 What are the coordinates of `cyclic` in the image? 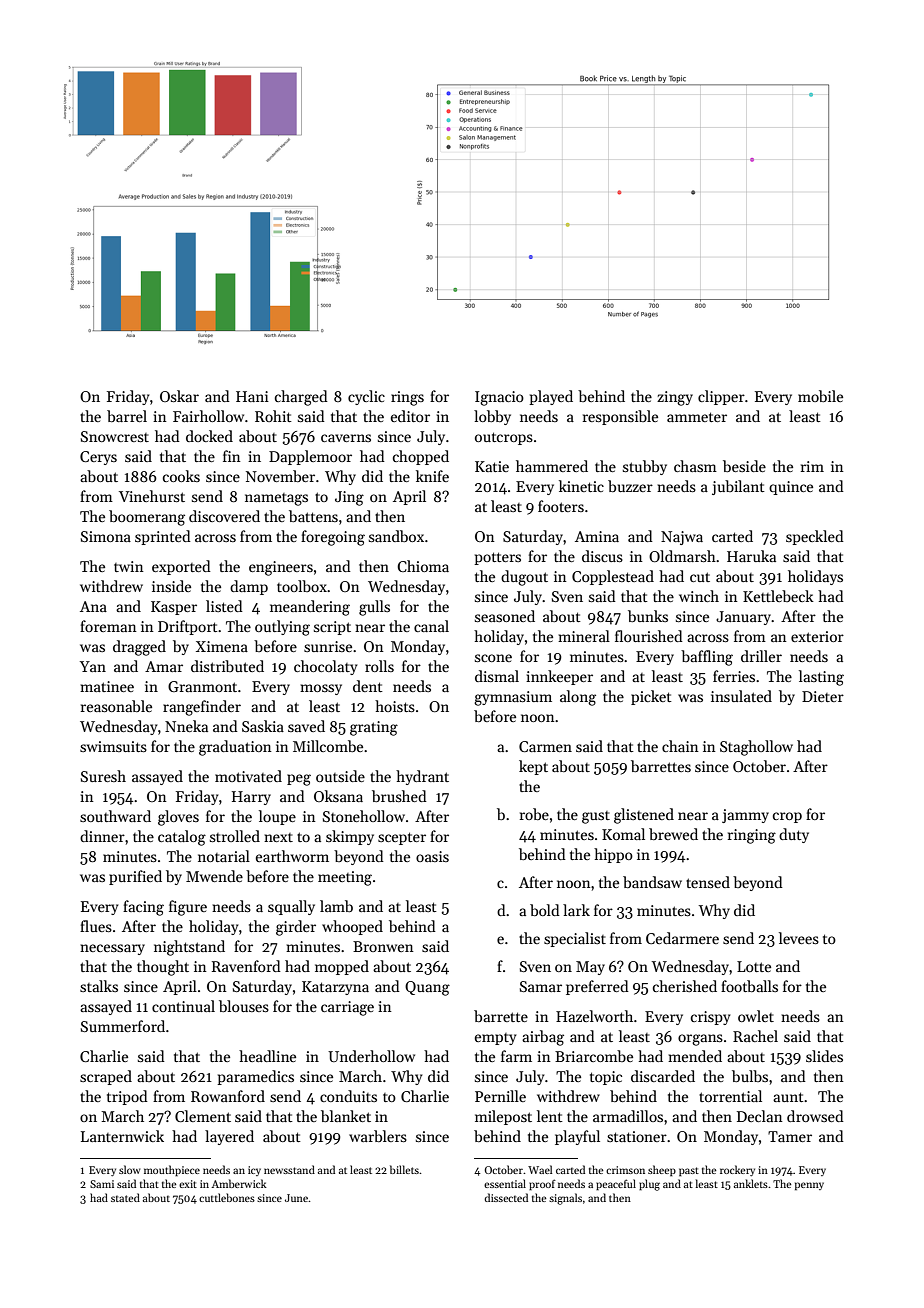 It's located at (366, 397).
